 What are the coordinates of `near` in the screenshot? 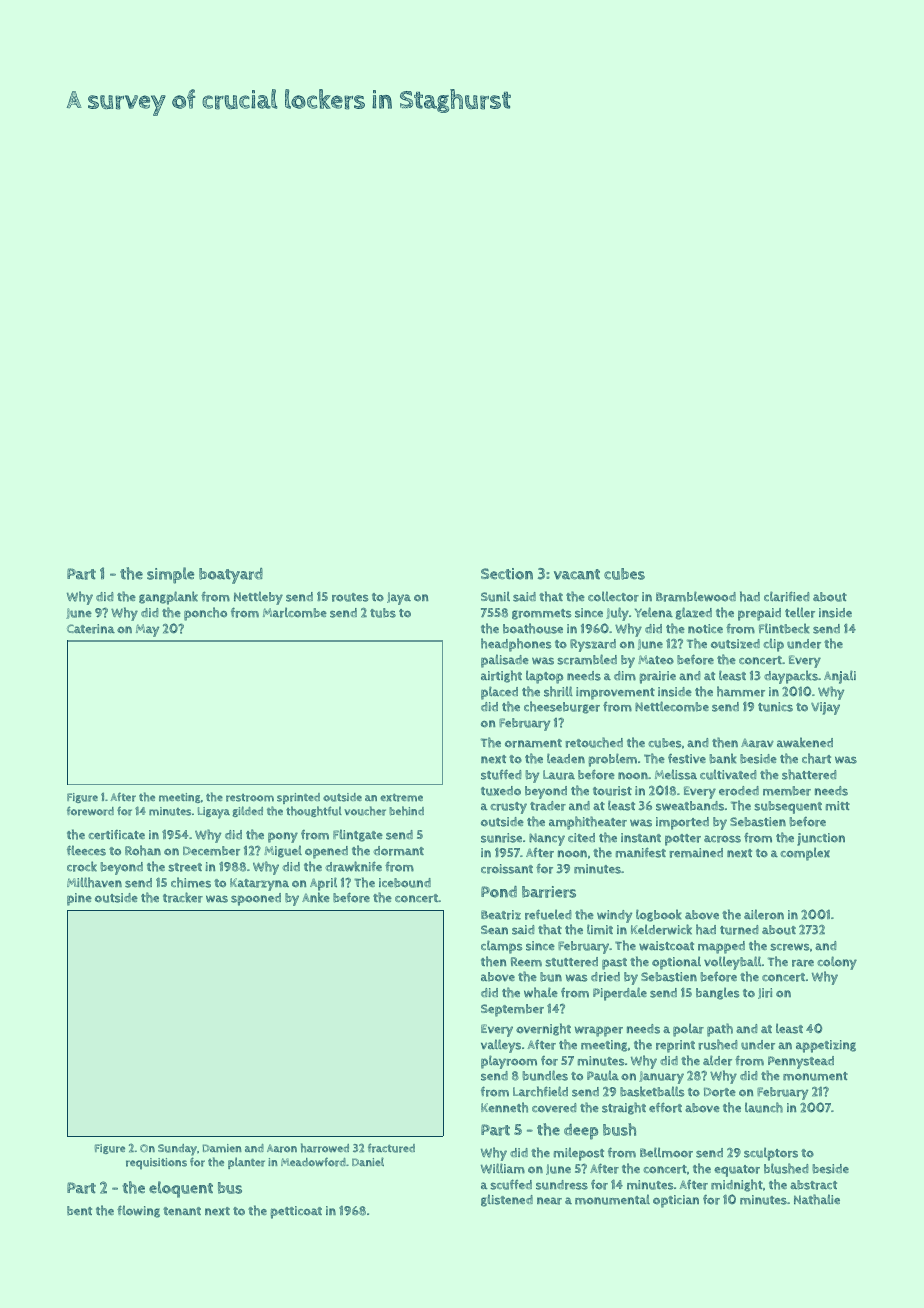 It's located at (549, 1201).
